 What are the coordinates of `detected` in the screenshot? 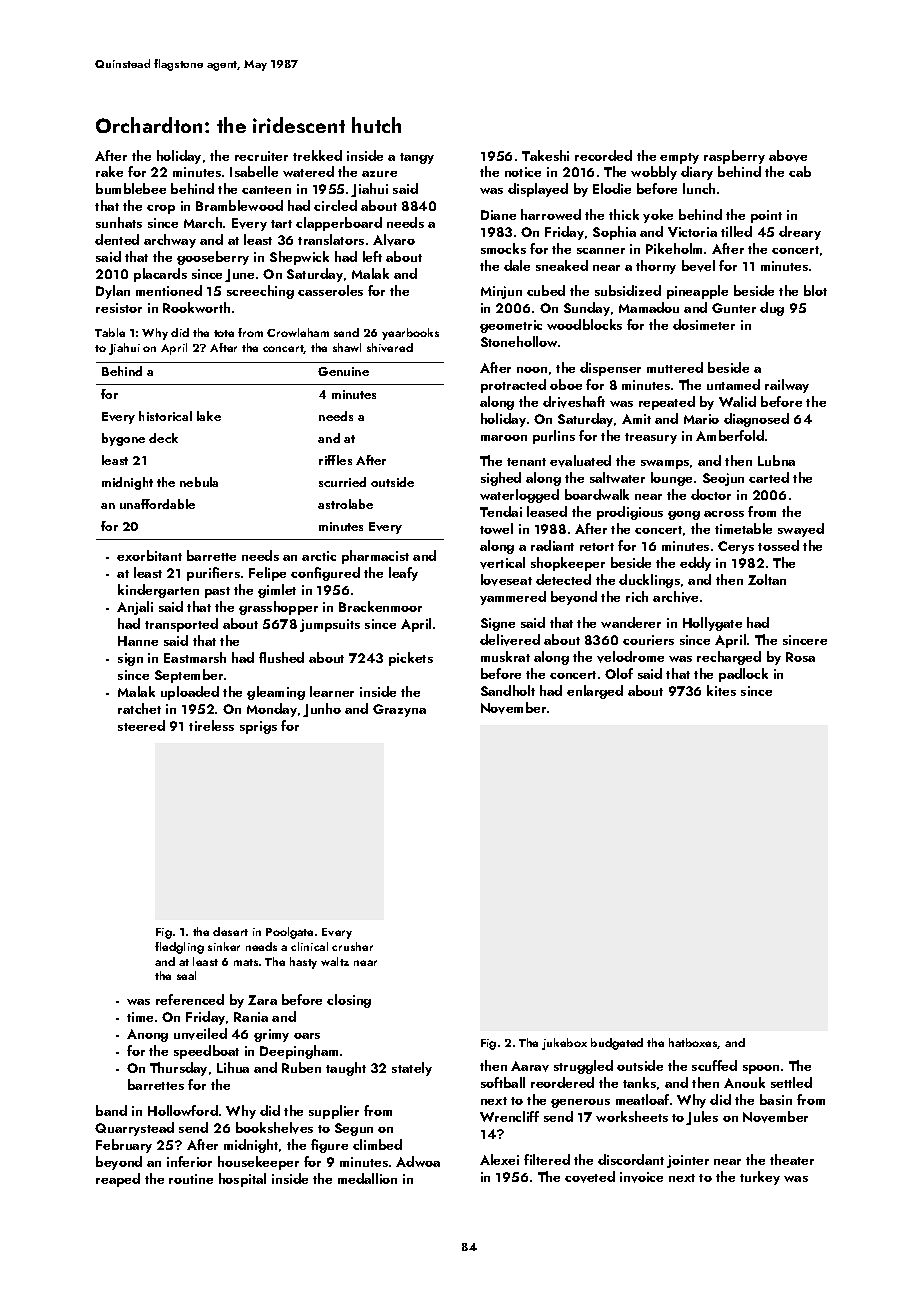 It's located at (563, 579).
